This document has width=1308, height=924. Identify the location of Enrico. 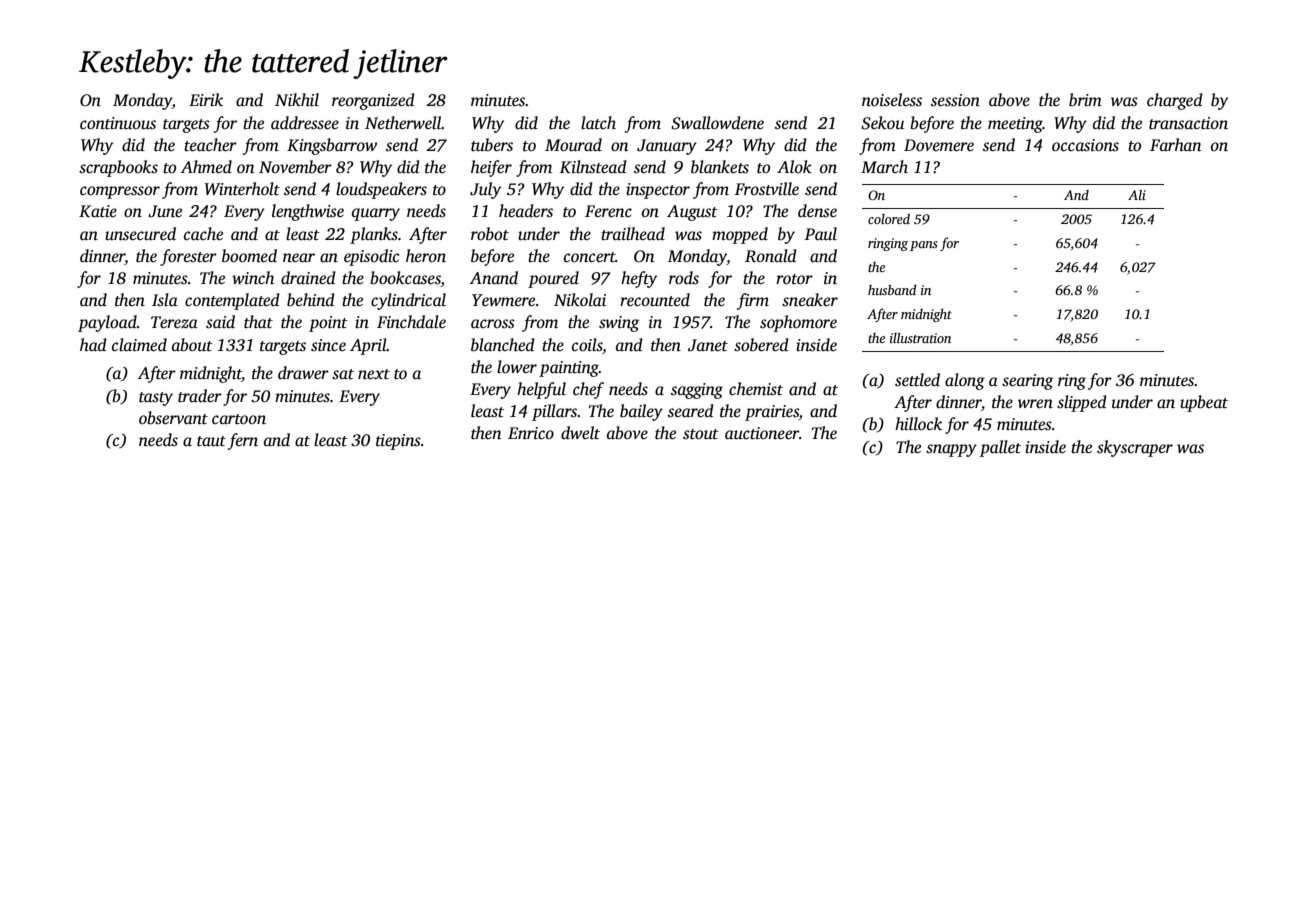
(531, 433).
